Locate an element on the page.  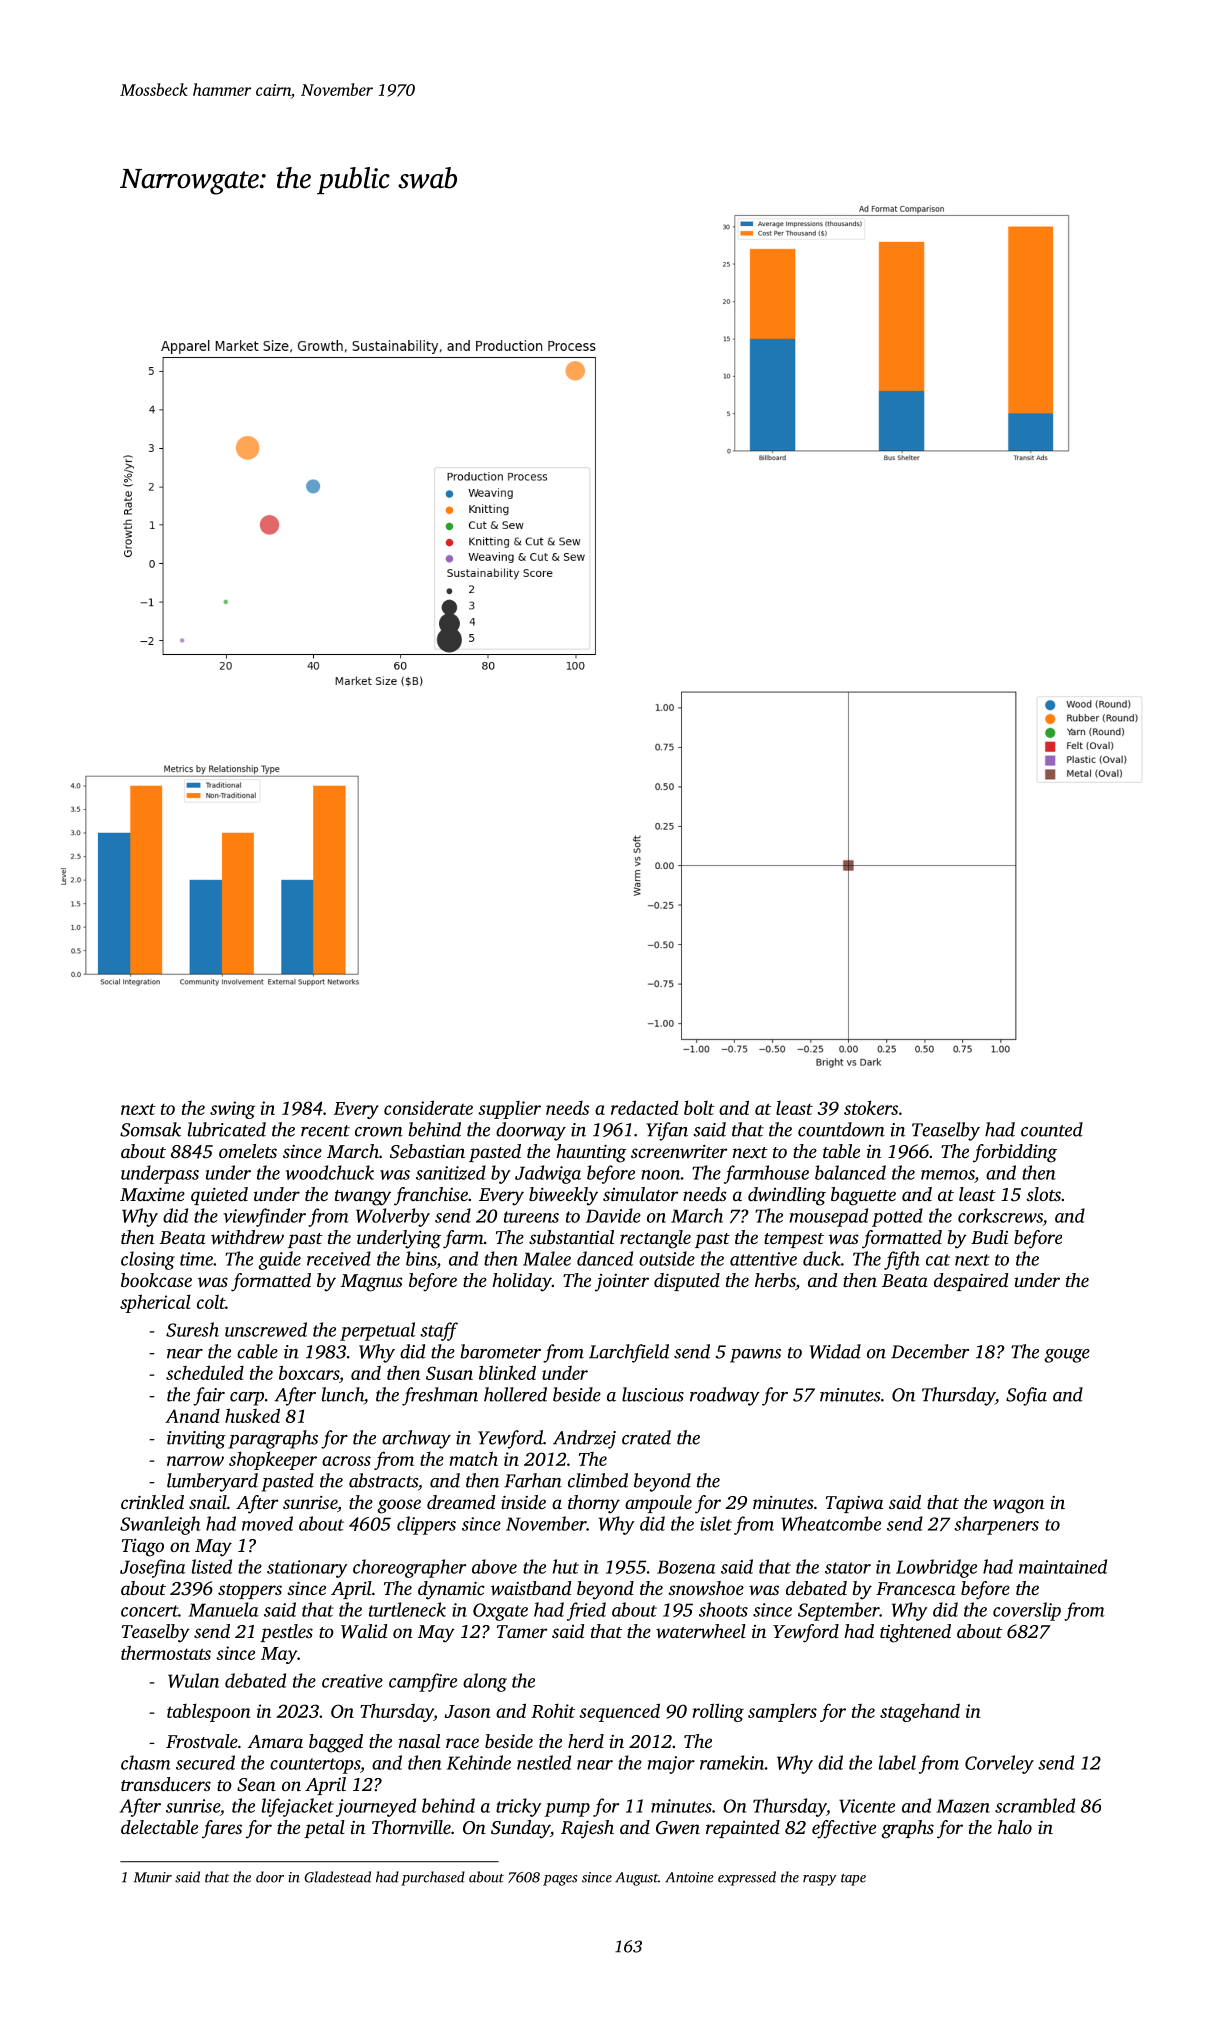
Gladestead is located at coordinates (337, 1877).
